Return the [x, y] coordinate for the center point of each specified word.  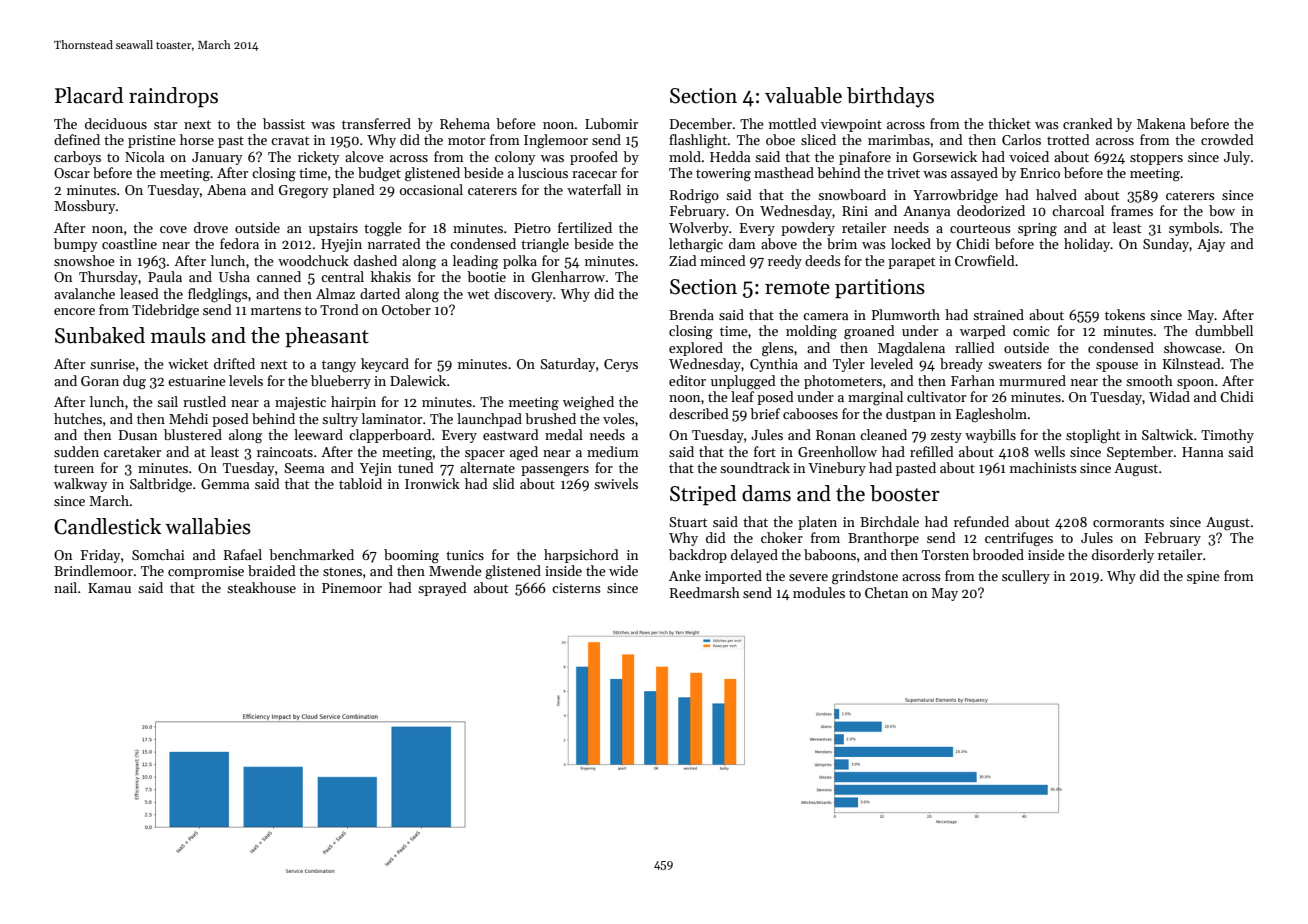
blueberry [341, 382]
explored [696, 349]
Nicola [144, 156]
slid [504, 483]
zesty [946, 437]
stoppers [1156, 159]
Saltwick [1167, 434]
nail [65, 587]
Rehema [465, 123]
